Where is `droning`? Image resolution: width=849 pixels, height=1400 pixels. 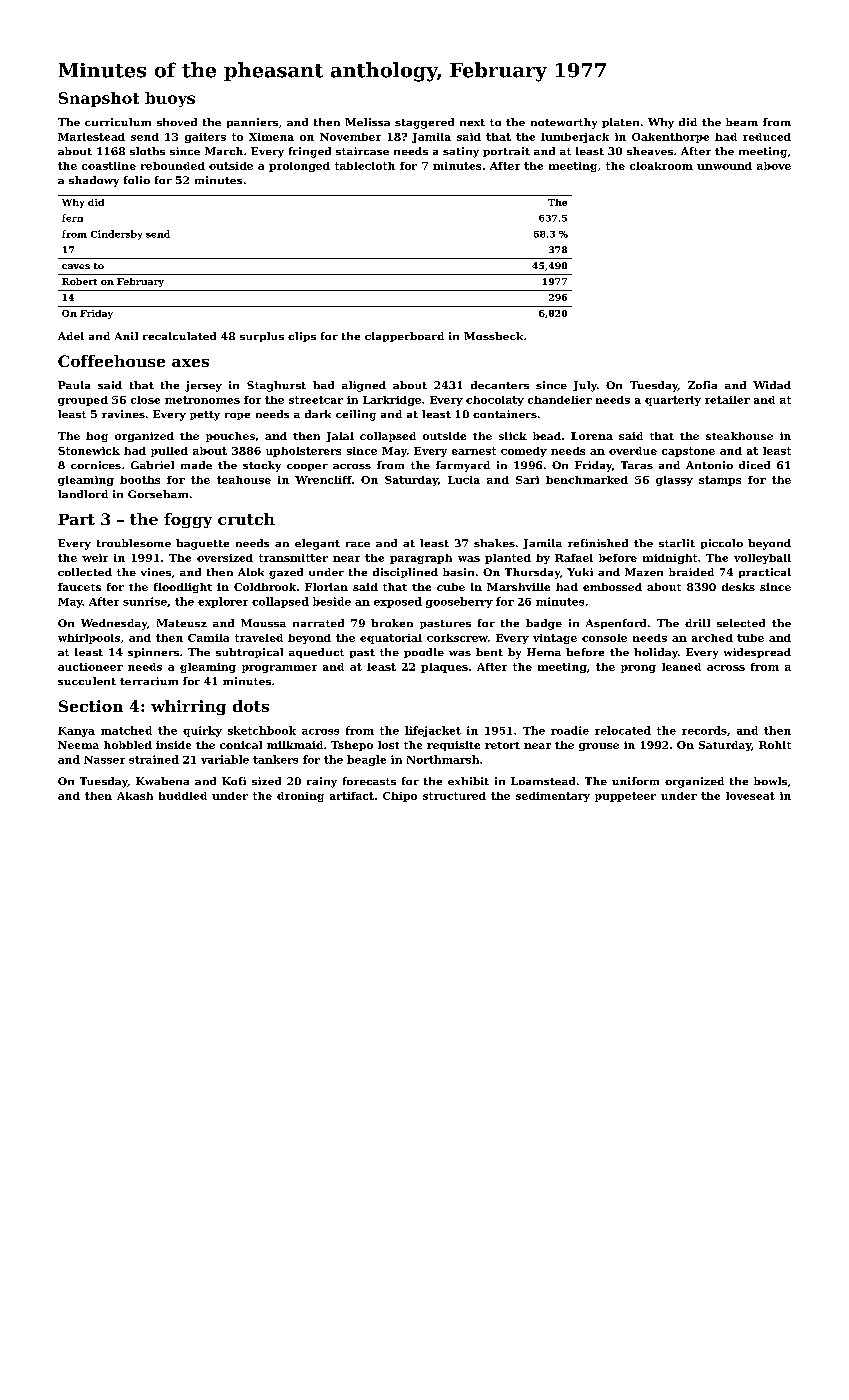
droning is located at coordinates (300, 797).
